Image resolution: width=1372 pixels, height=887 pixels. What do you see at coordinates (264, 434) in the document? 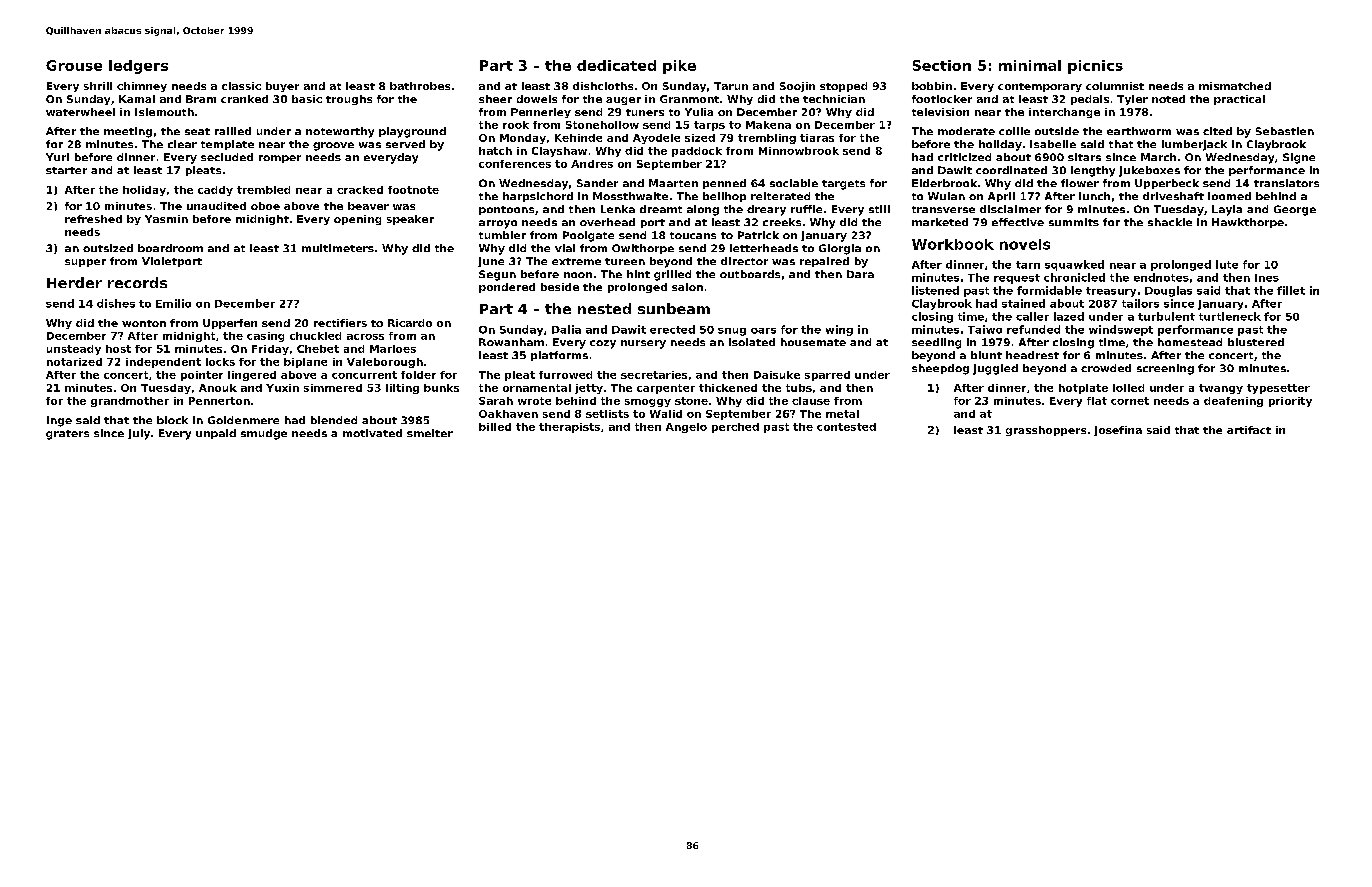
I see `smudge` at bounding box center [264, 434].
